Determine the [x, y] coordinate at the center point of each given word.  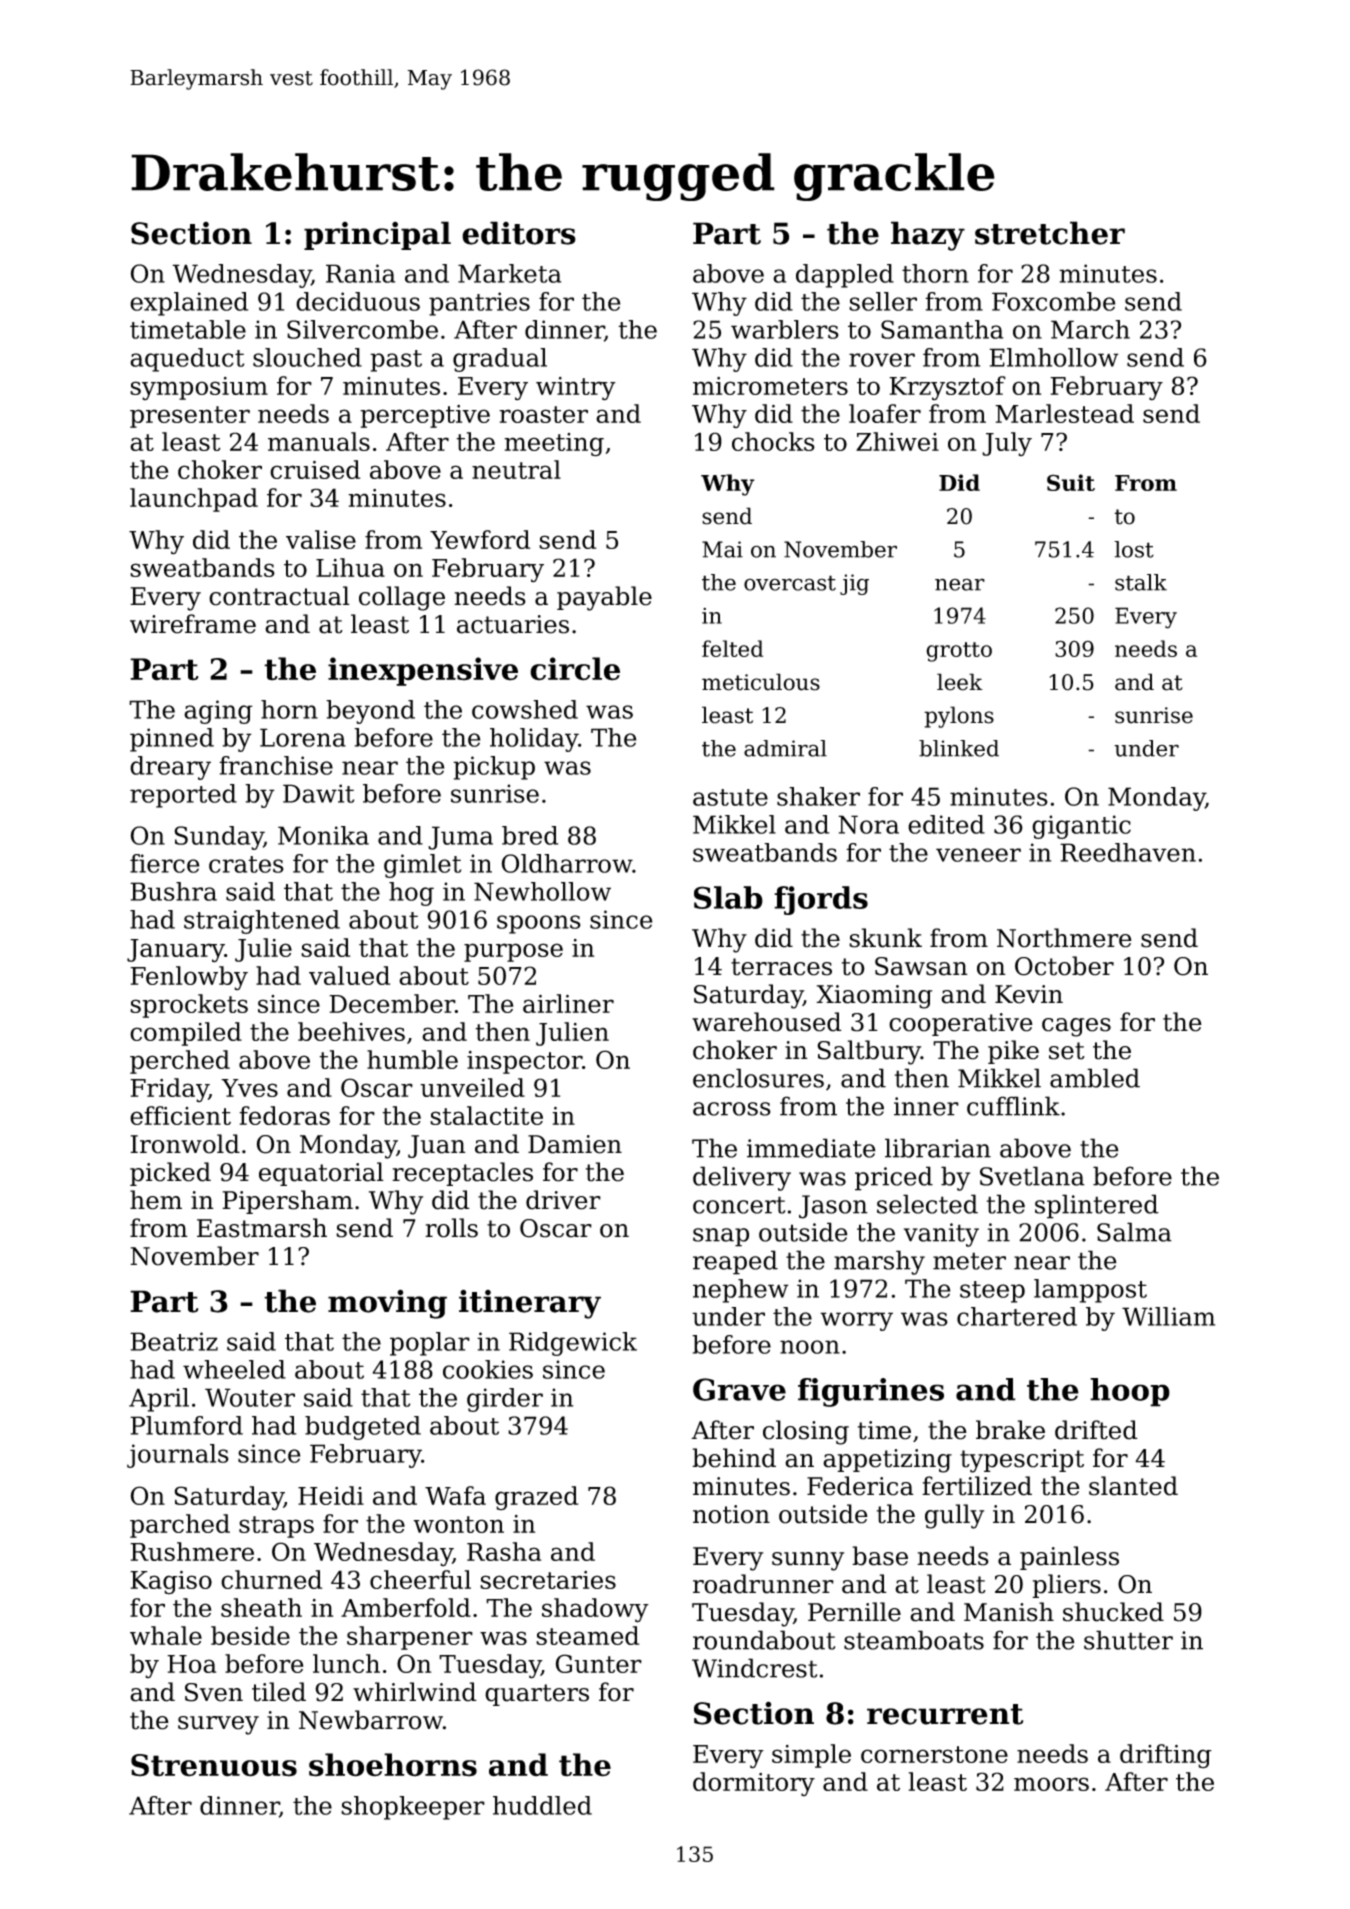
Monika [323, 835]
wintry [576, 389]
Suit [1071, 482]
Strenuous [214, 1765]
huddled [542, 1805]
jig [854, 584]
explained [189, 304]
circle [575, 669]
